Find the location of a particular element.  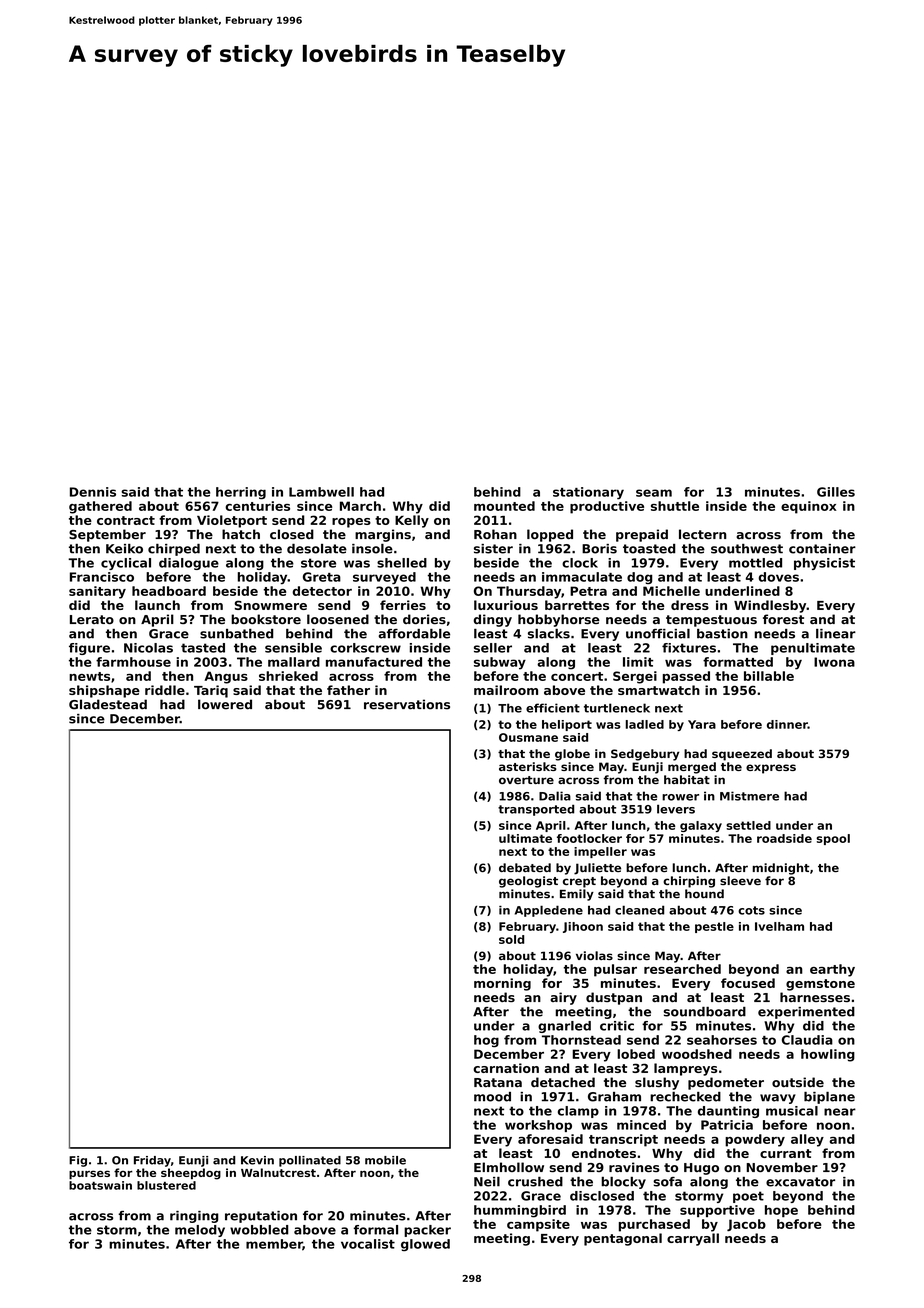

physicist is located at coordinates (824, 564).
